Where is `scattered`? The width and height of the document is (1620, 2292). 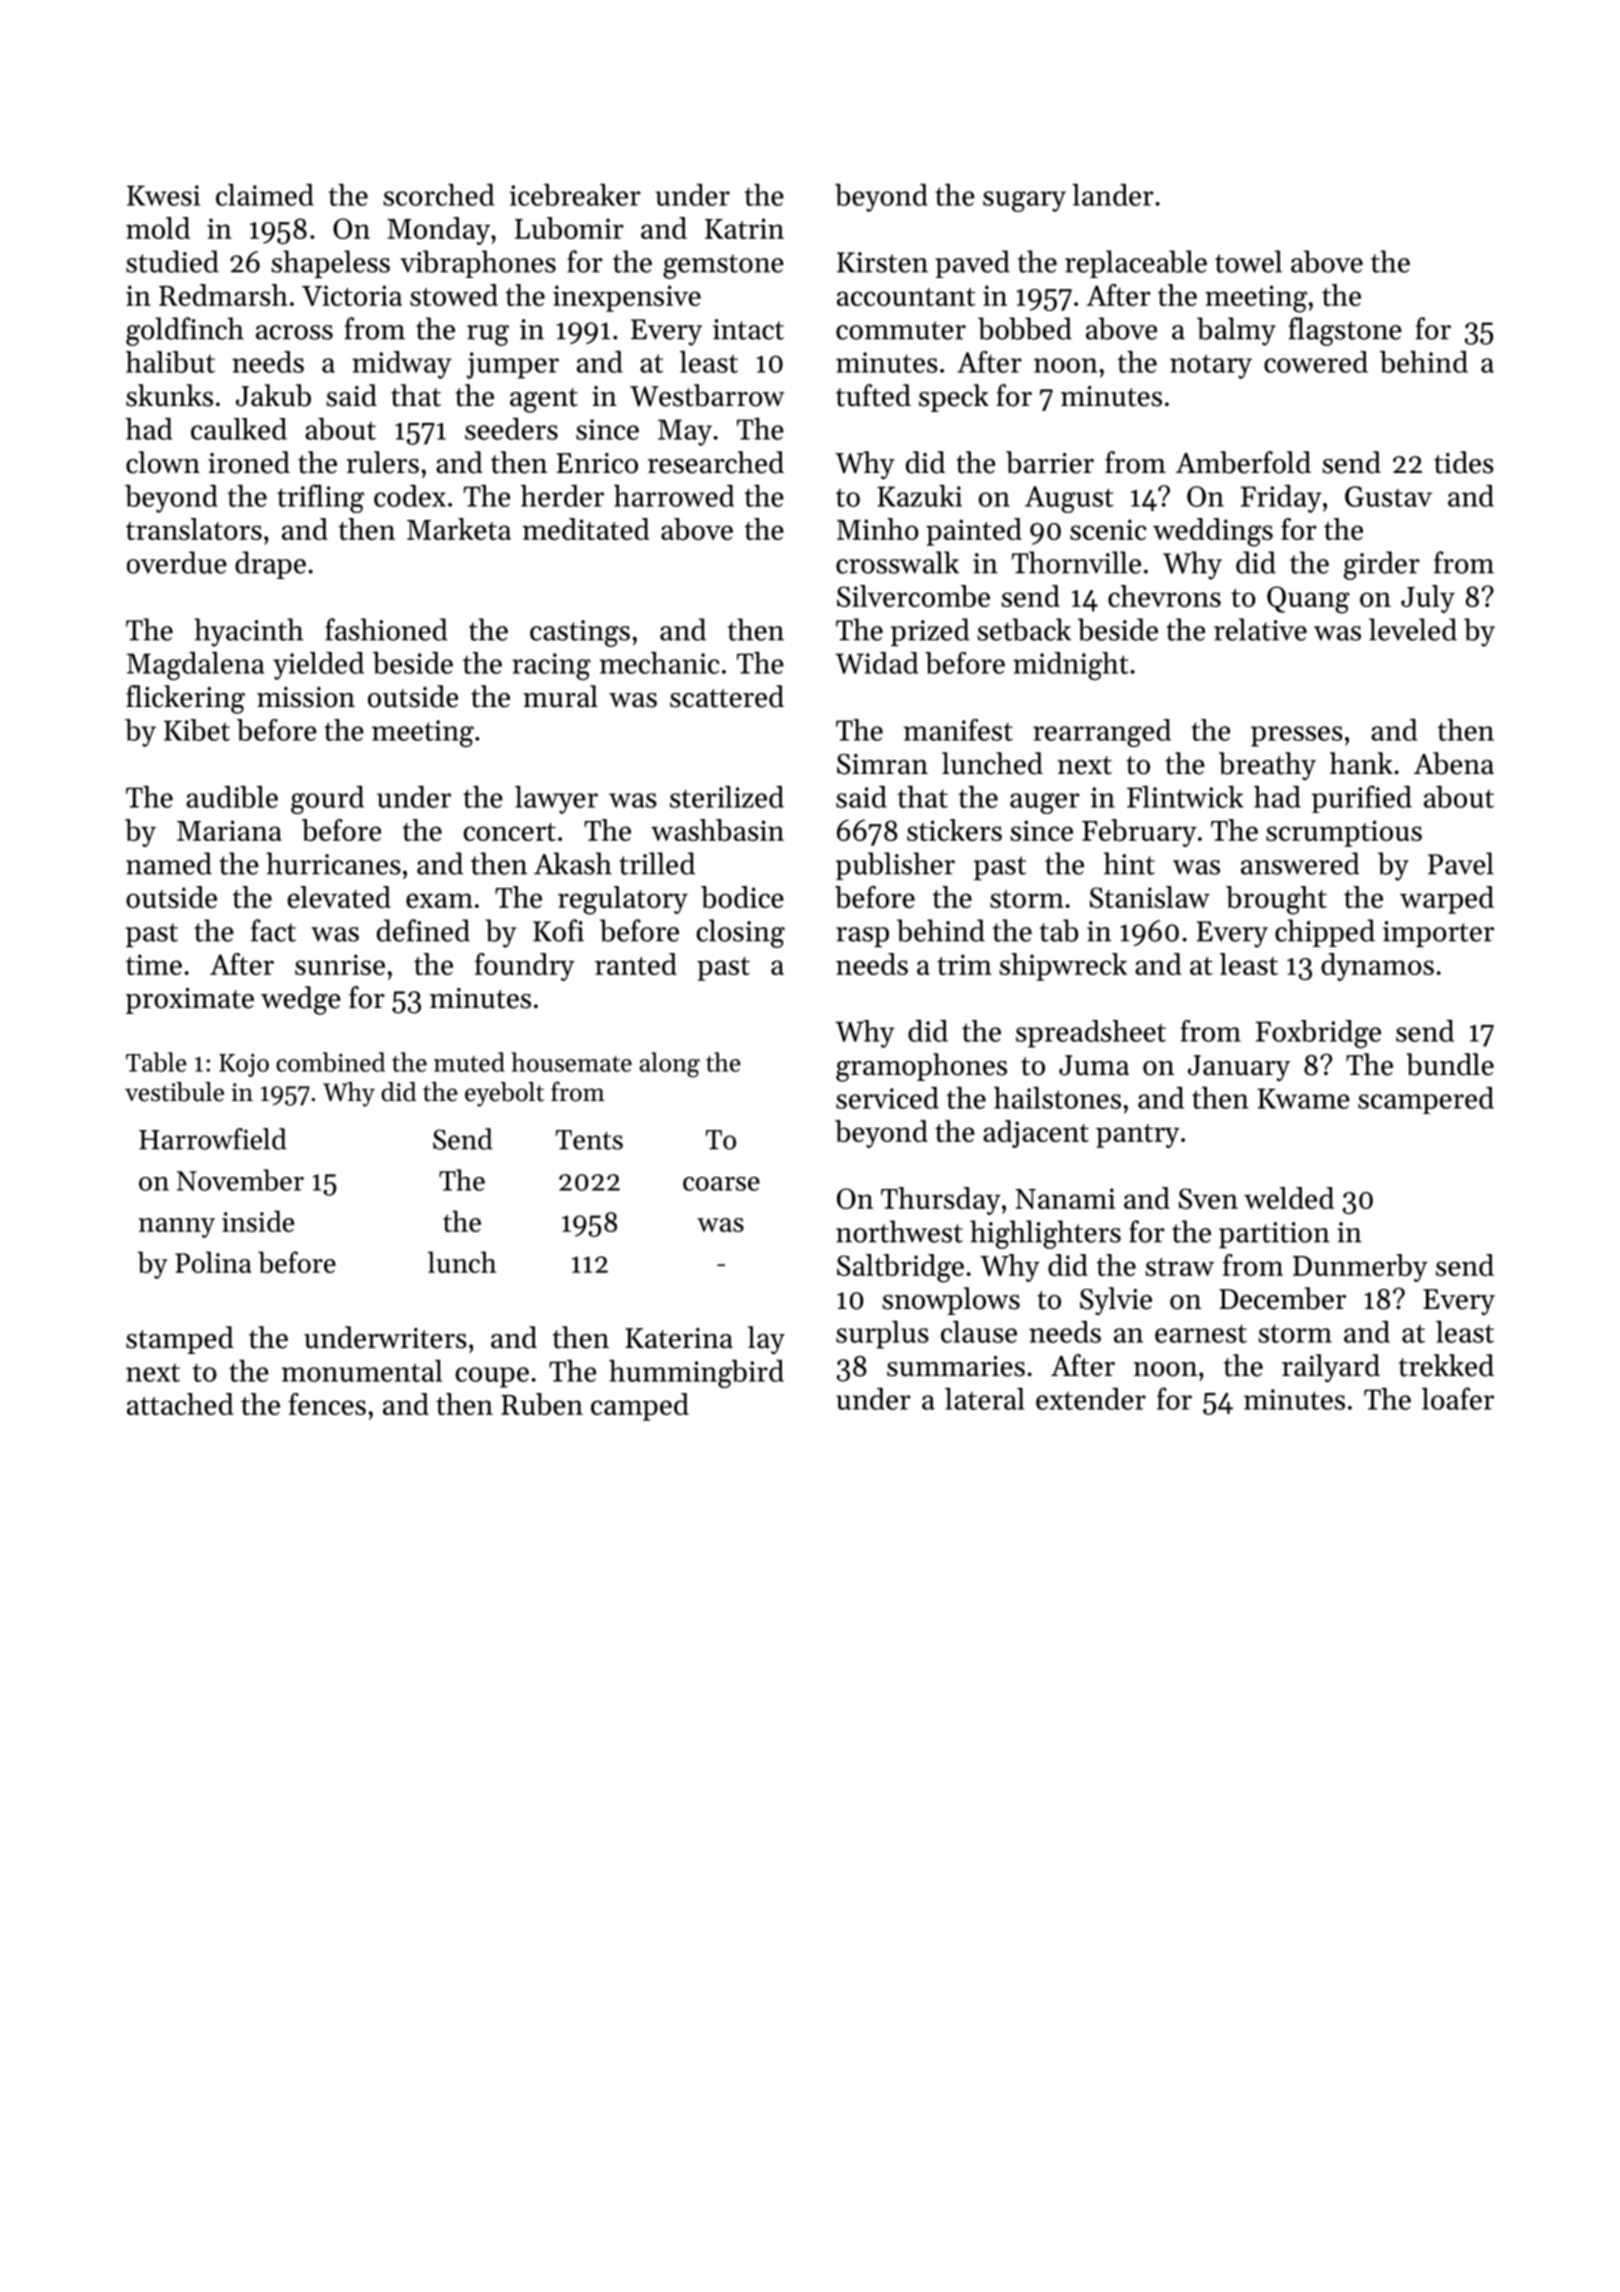
scattered is located at coordinates (727, 696).
